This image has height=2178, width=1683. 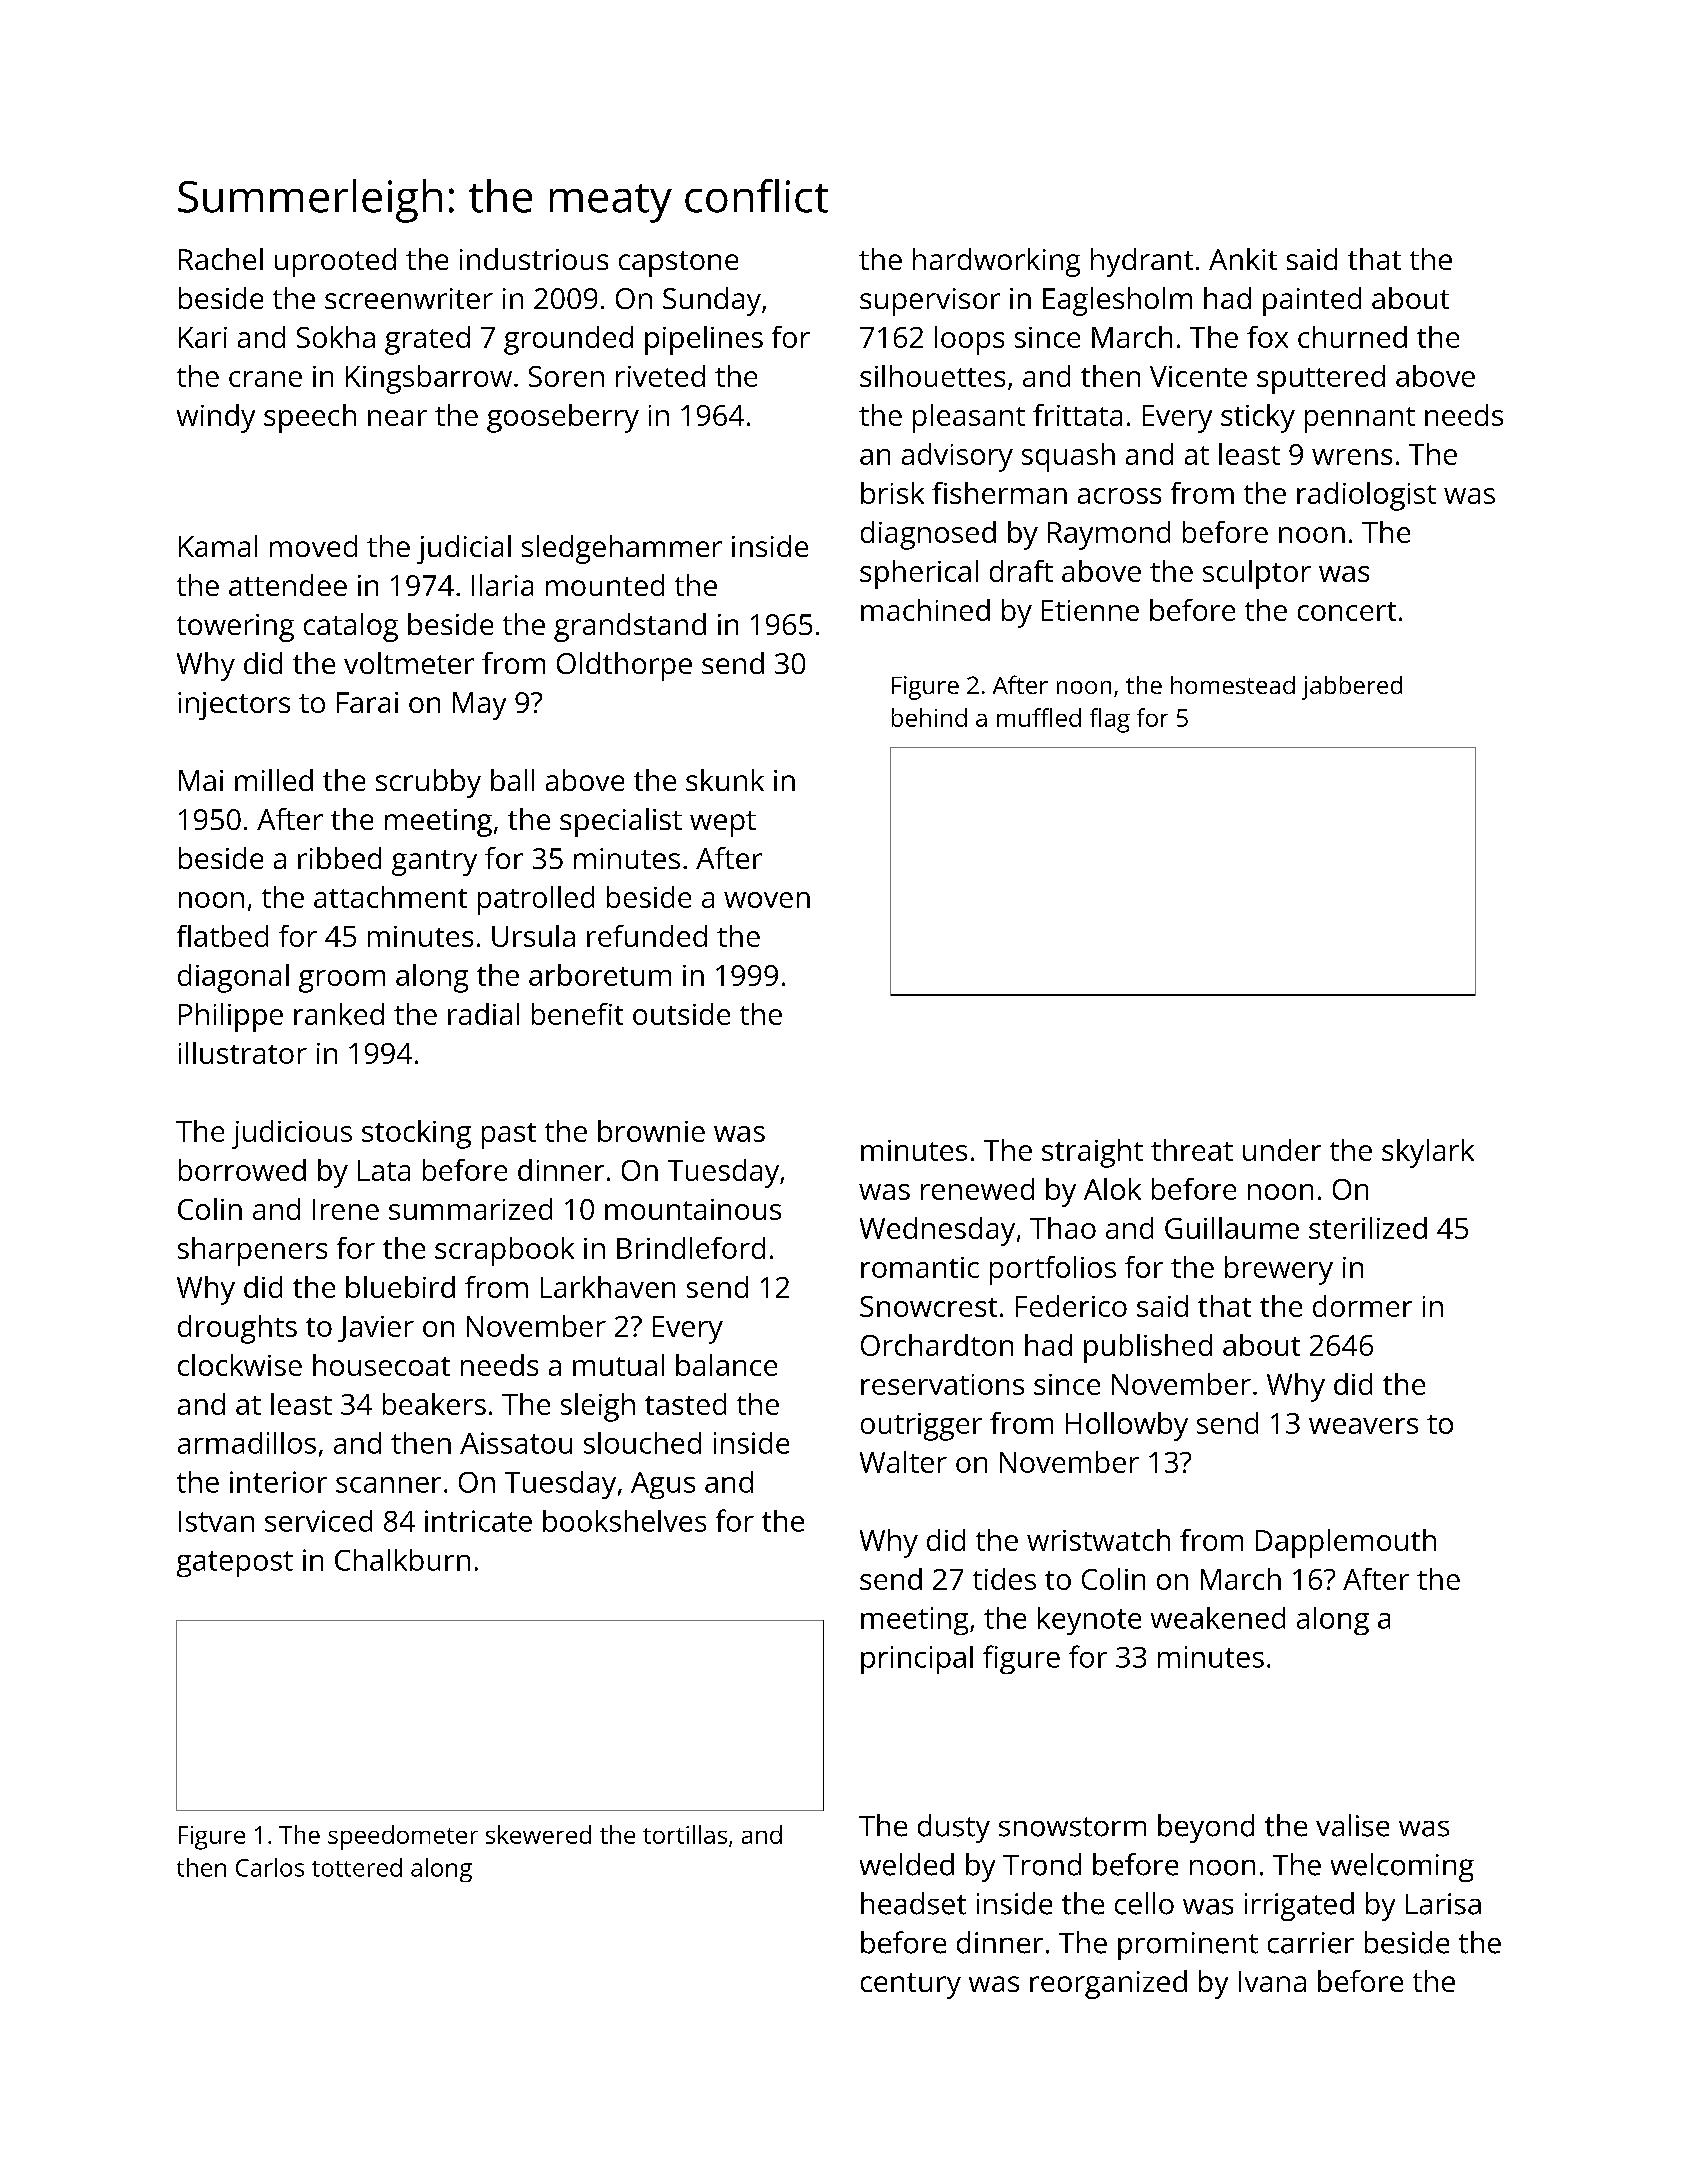 What do you see at coordinates (351, 627) in the image?
I see `catalog` at bounding box center [351, 627].
